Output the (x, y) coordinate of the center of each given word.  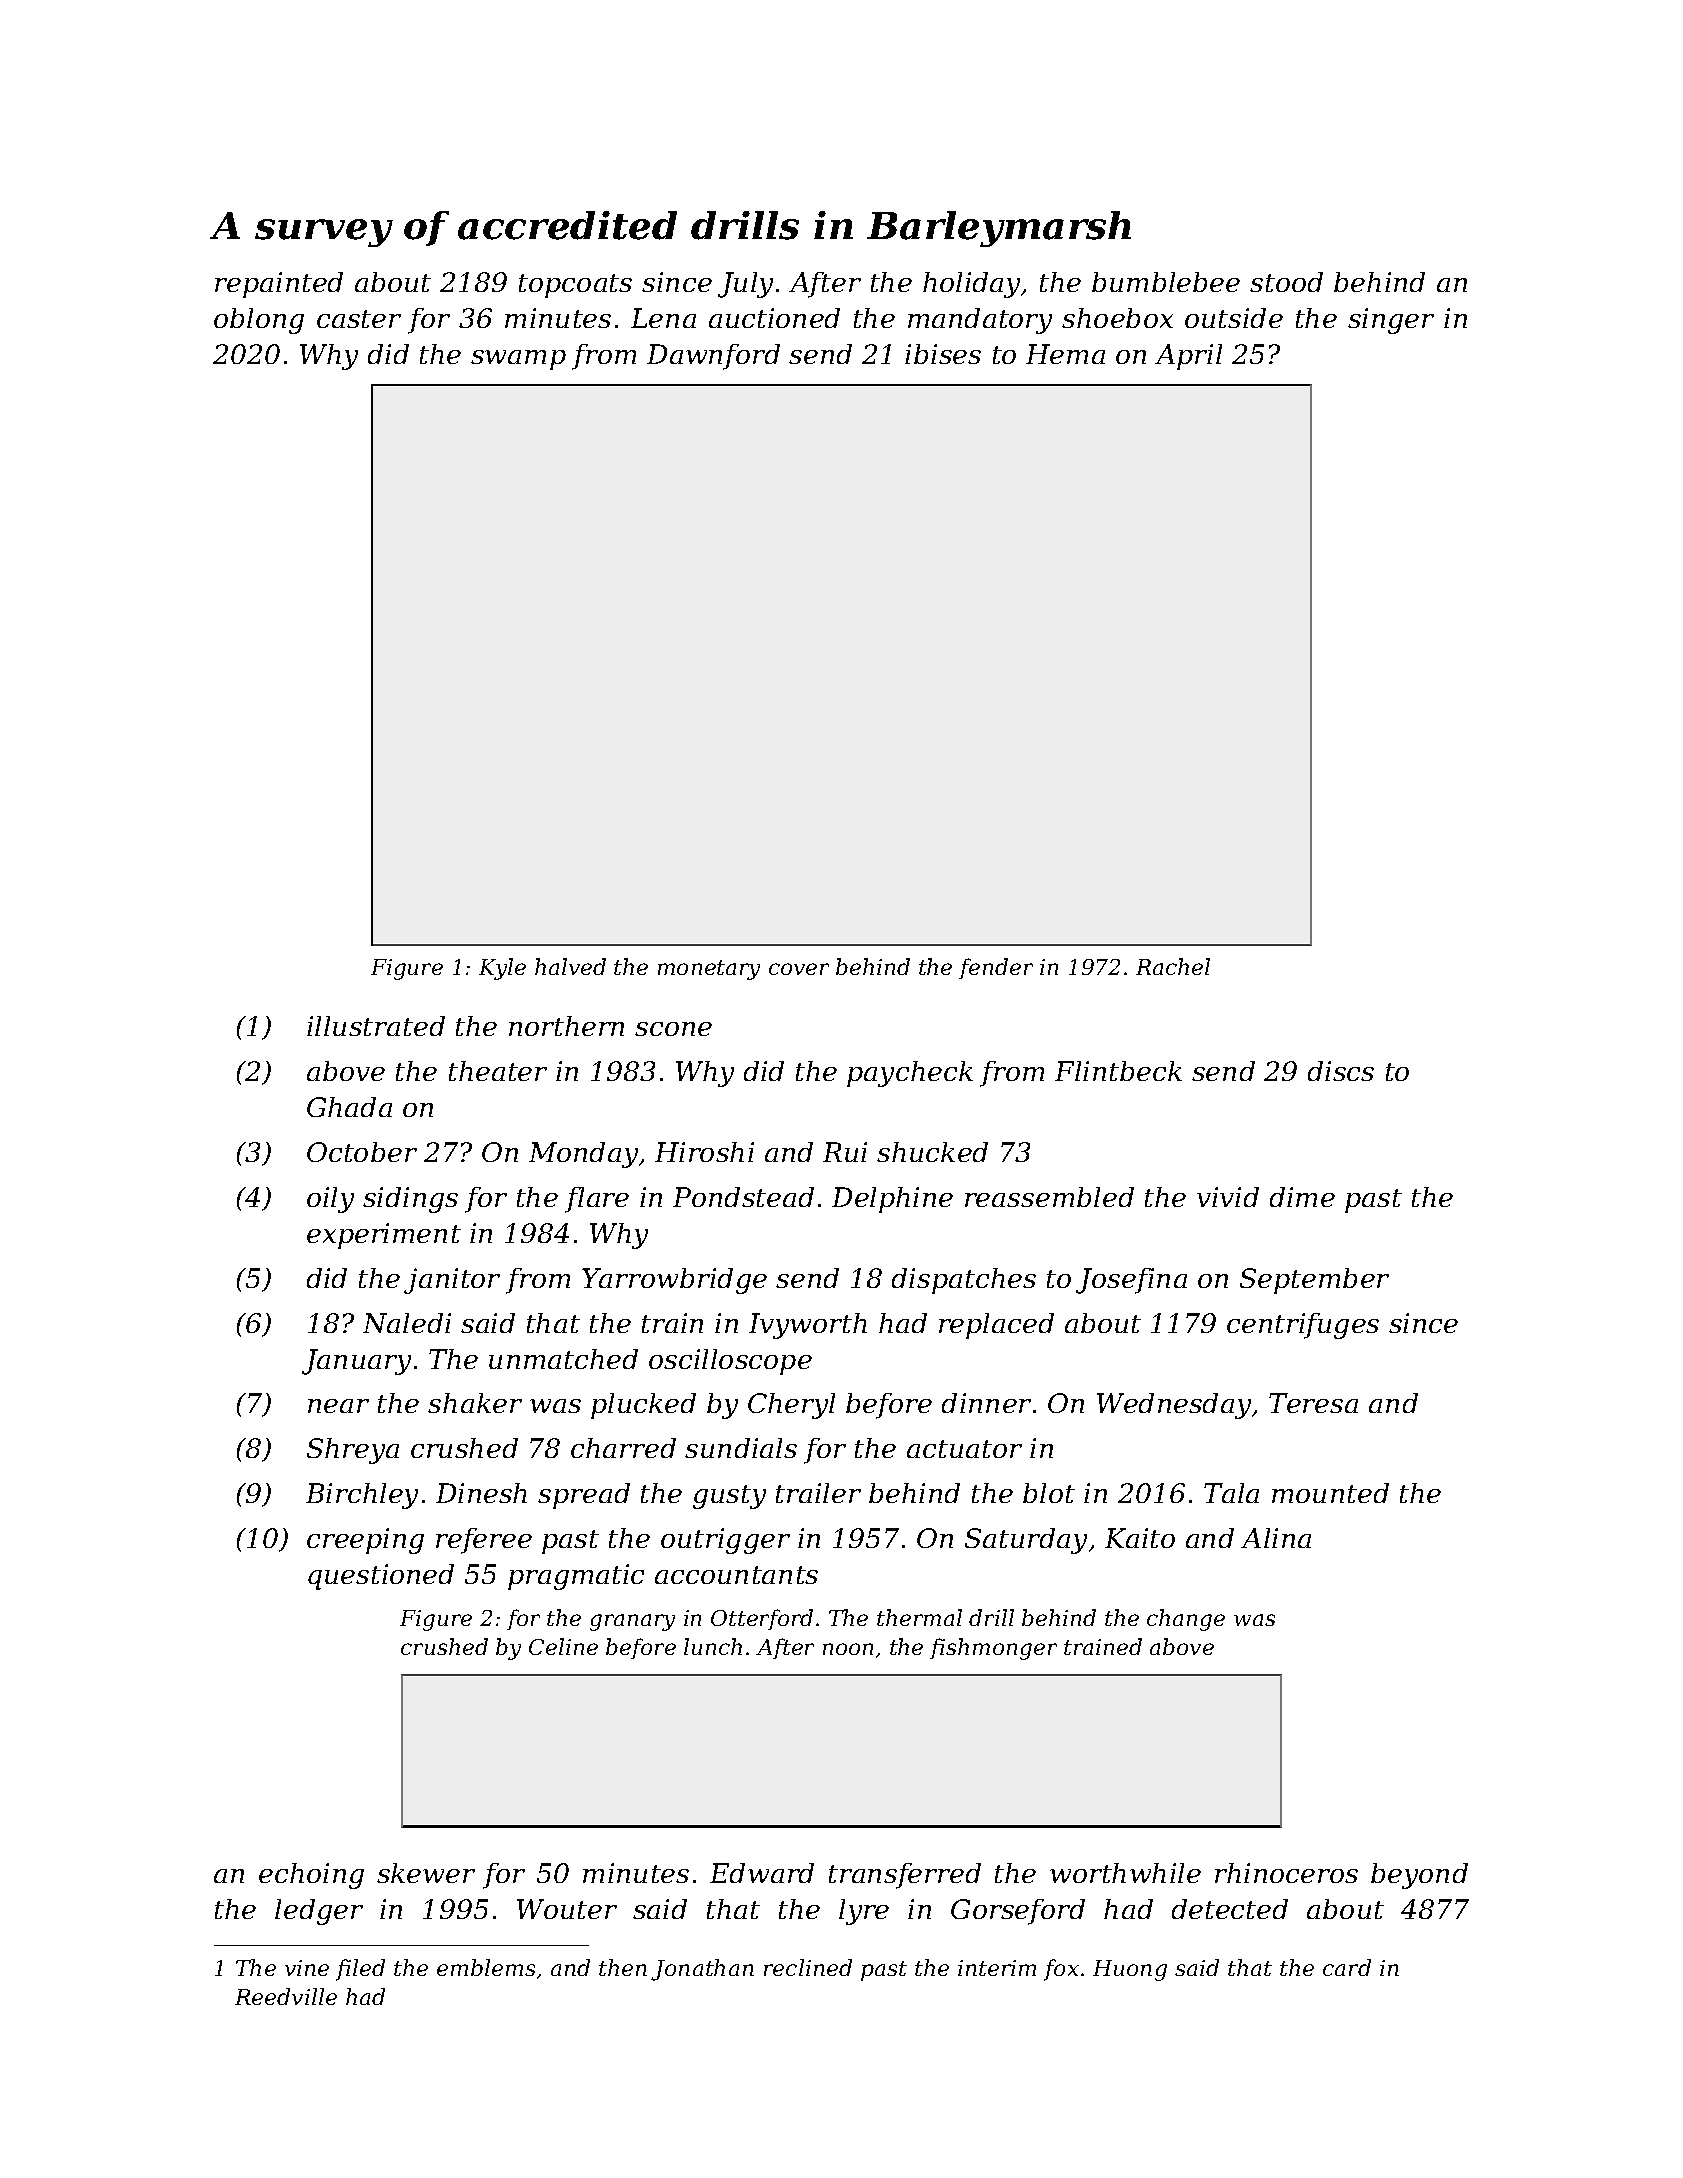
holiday (971, 285)
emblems (486, 1967)
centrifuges (1303, 1326)
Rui (845, 1152)
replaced (996, 1326)
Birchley (362, 1496)
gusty (729, 1497)
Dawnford (713, 357)
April (1188, 357)
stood (1286, 282)
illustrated (376, 1026)
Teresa (1313, 1403)
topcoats (575, 286)
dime (1302, 1197)
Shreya (353, 1451)
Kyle (502, 969)
